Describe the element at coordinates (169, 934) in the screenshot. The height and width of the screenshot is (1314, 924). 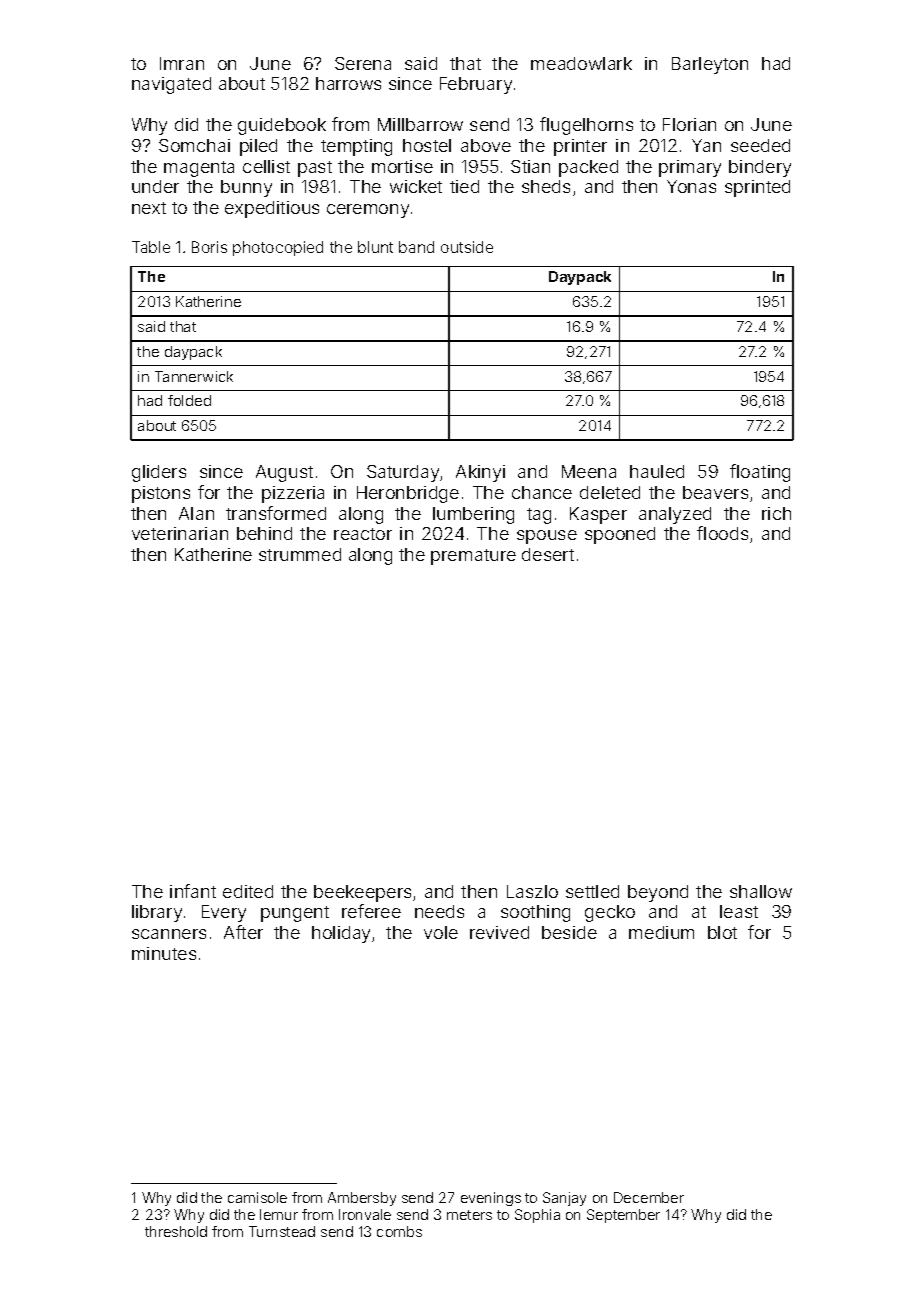
I see `scanners` at that location.
